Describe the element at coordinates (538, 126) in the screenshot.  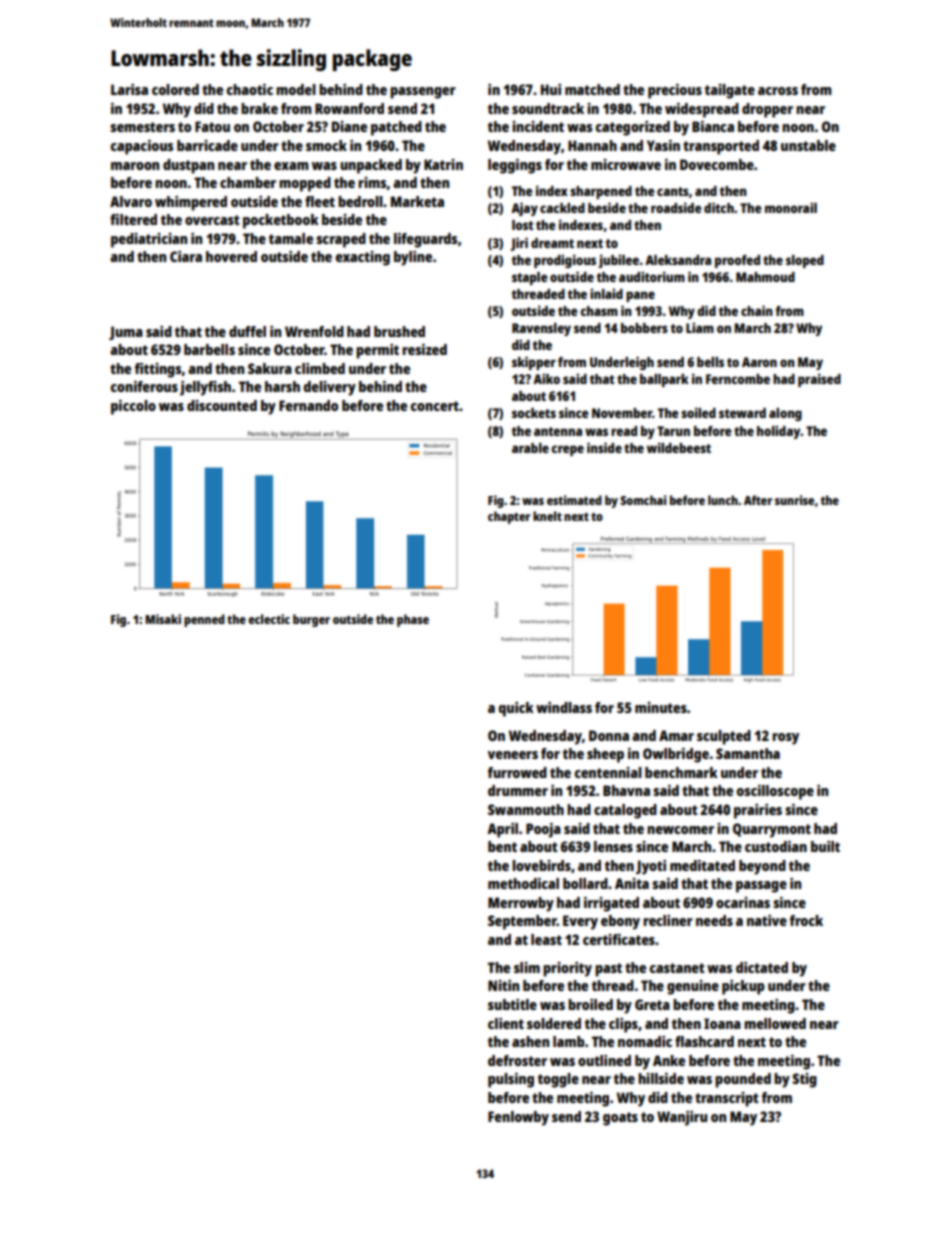
I see `incident` at that location.
